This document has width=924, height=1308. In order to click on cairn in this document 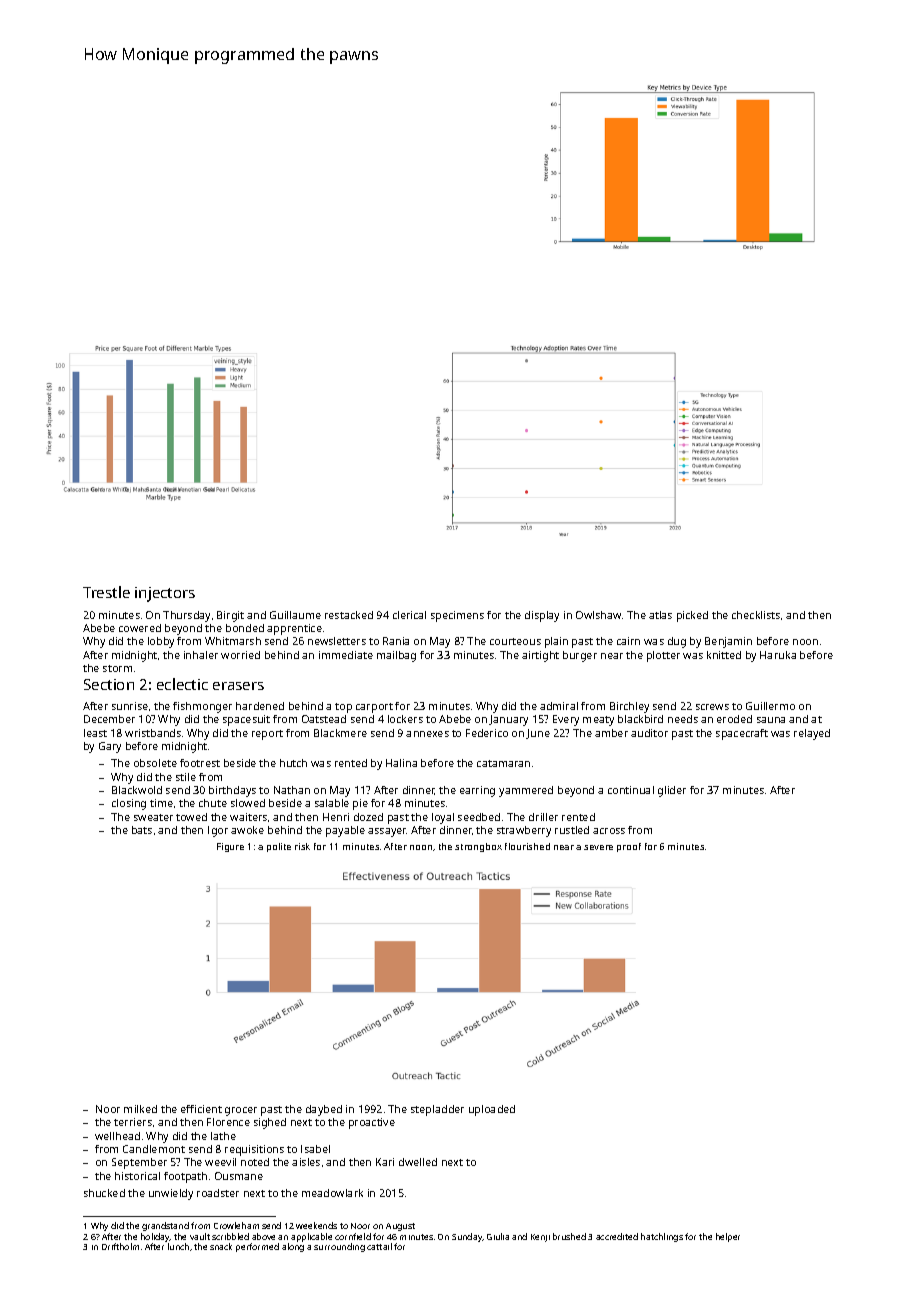, I will do `click(628, 641)`.
